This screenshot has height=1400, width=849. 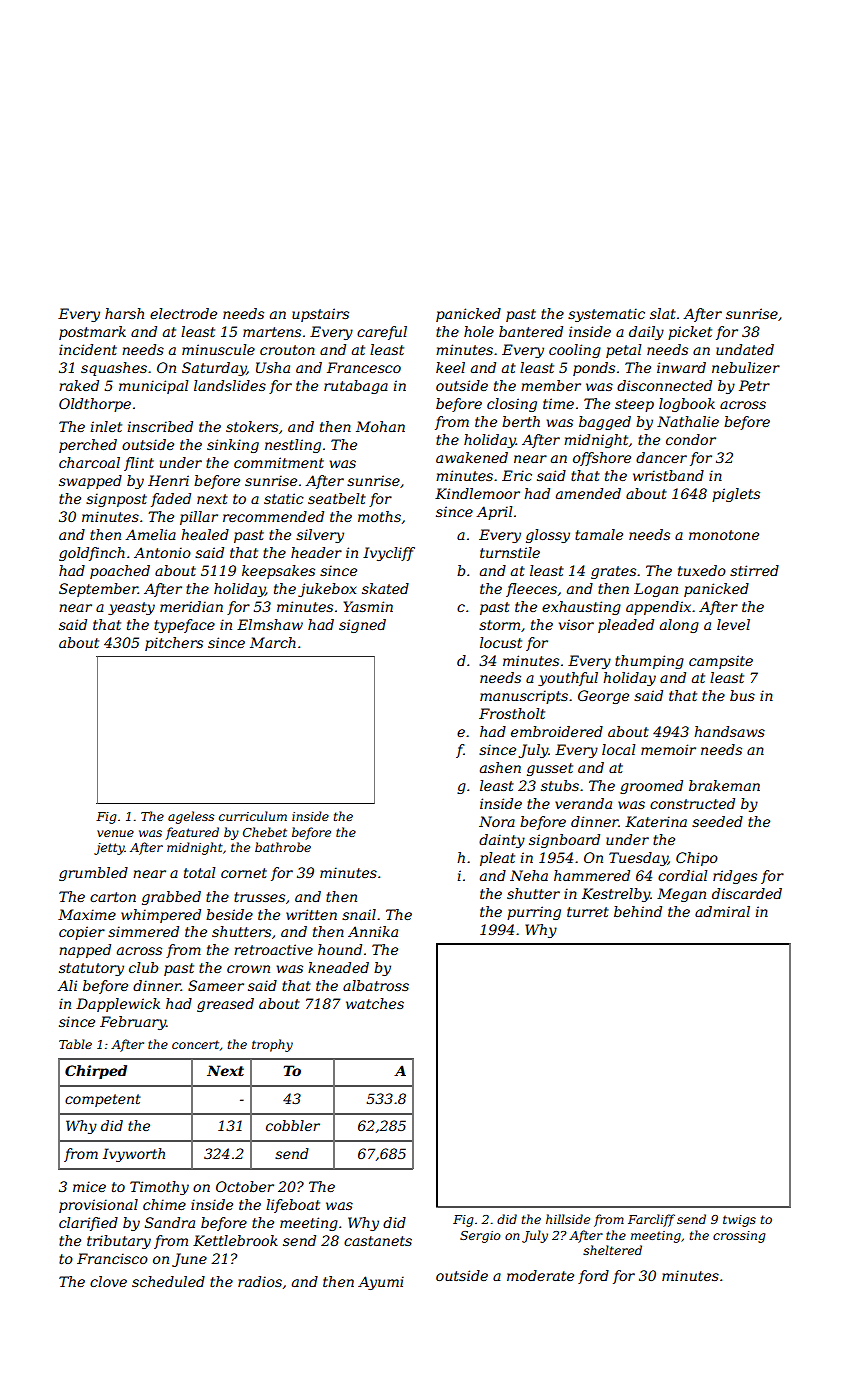 I want to click on berth, so click(x=521, y=421).
